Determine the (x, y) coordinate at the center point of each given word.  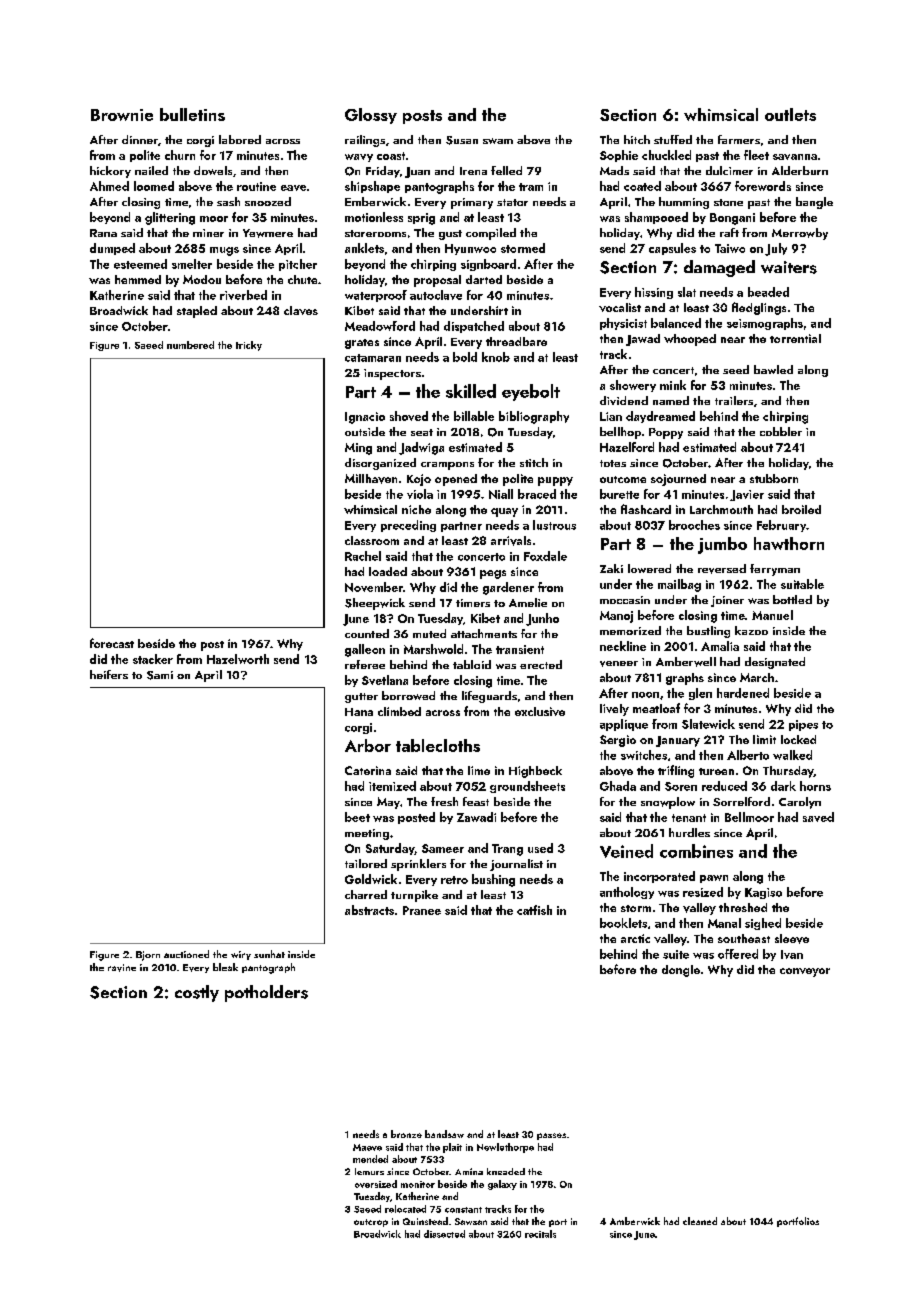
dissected (444, 1234)
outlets (790, 114)
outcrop (371, 1223)
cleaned (700, 1221)
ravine (122, 968)
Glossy (371, 116)
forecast (112, 643)
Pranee (422, 910)
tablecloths (438, 745)
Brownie (122, 115)
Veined (626, 851)
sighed (763, 924)
